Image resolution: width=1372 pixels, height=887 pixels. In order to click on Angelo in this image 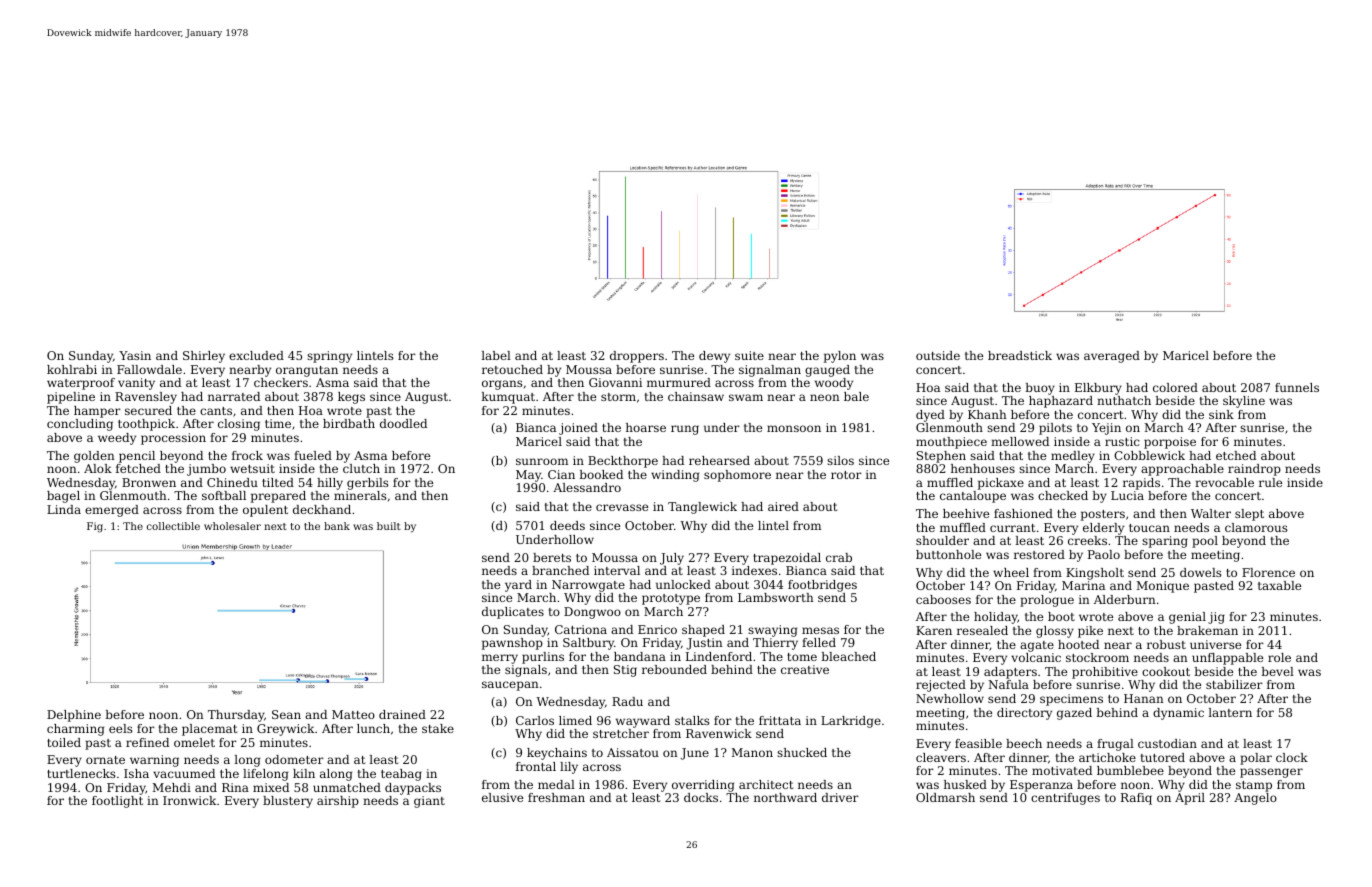, I will do `click(1255, 799)`.
